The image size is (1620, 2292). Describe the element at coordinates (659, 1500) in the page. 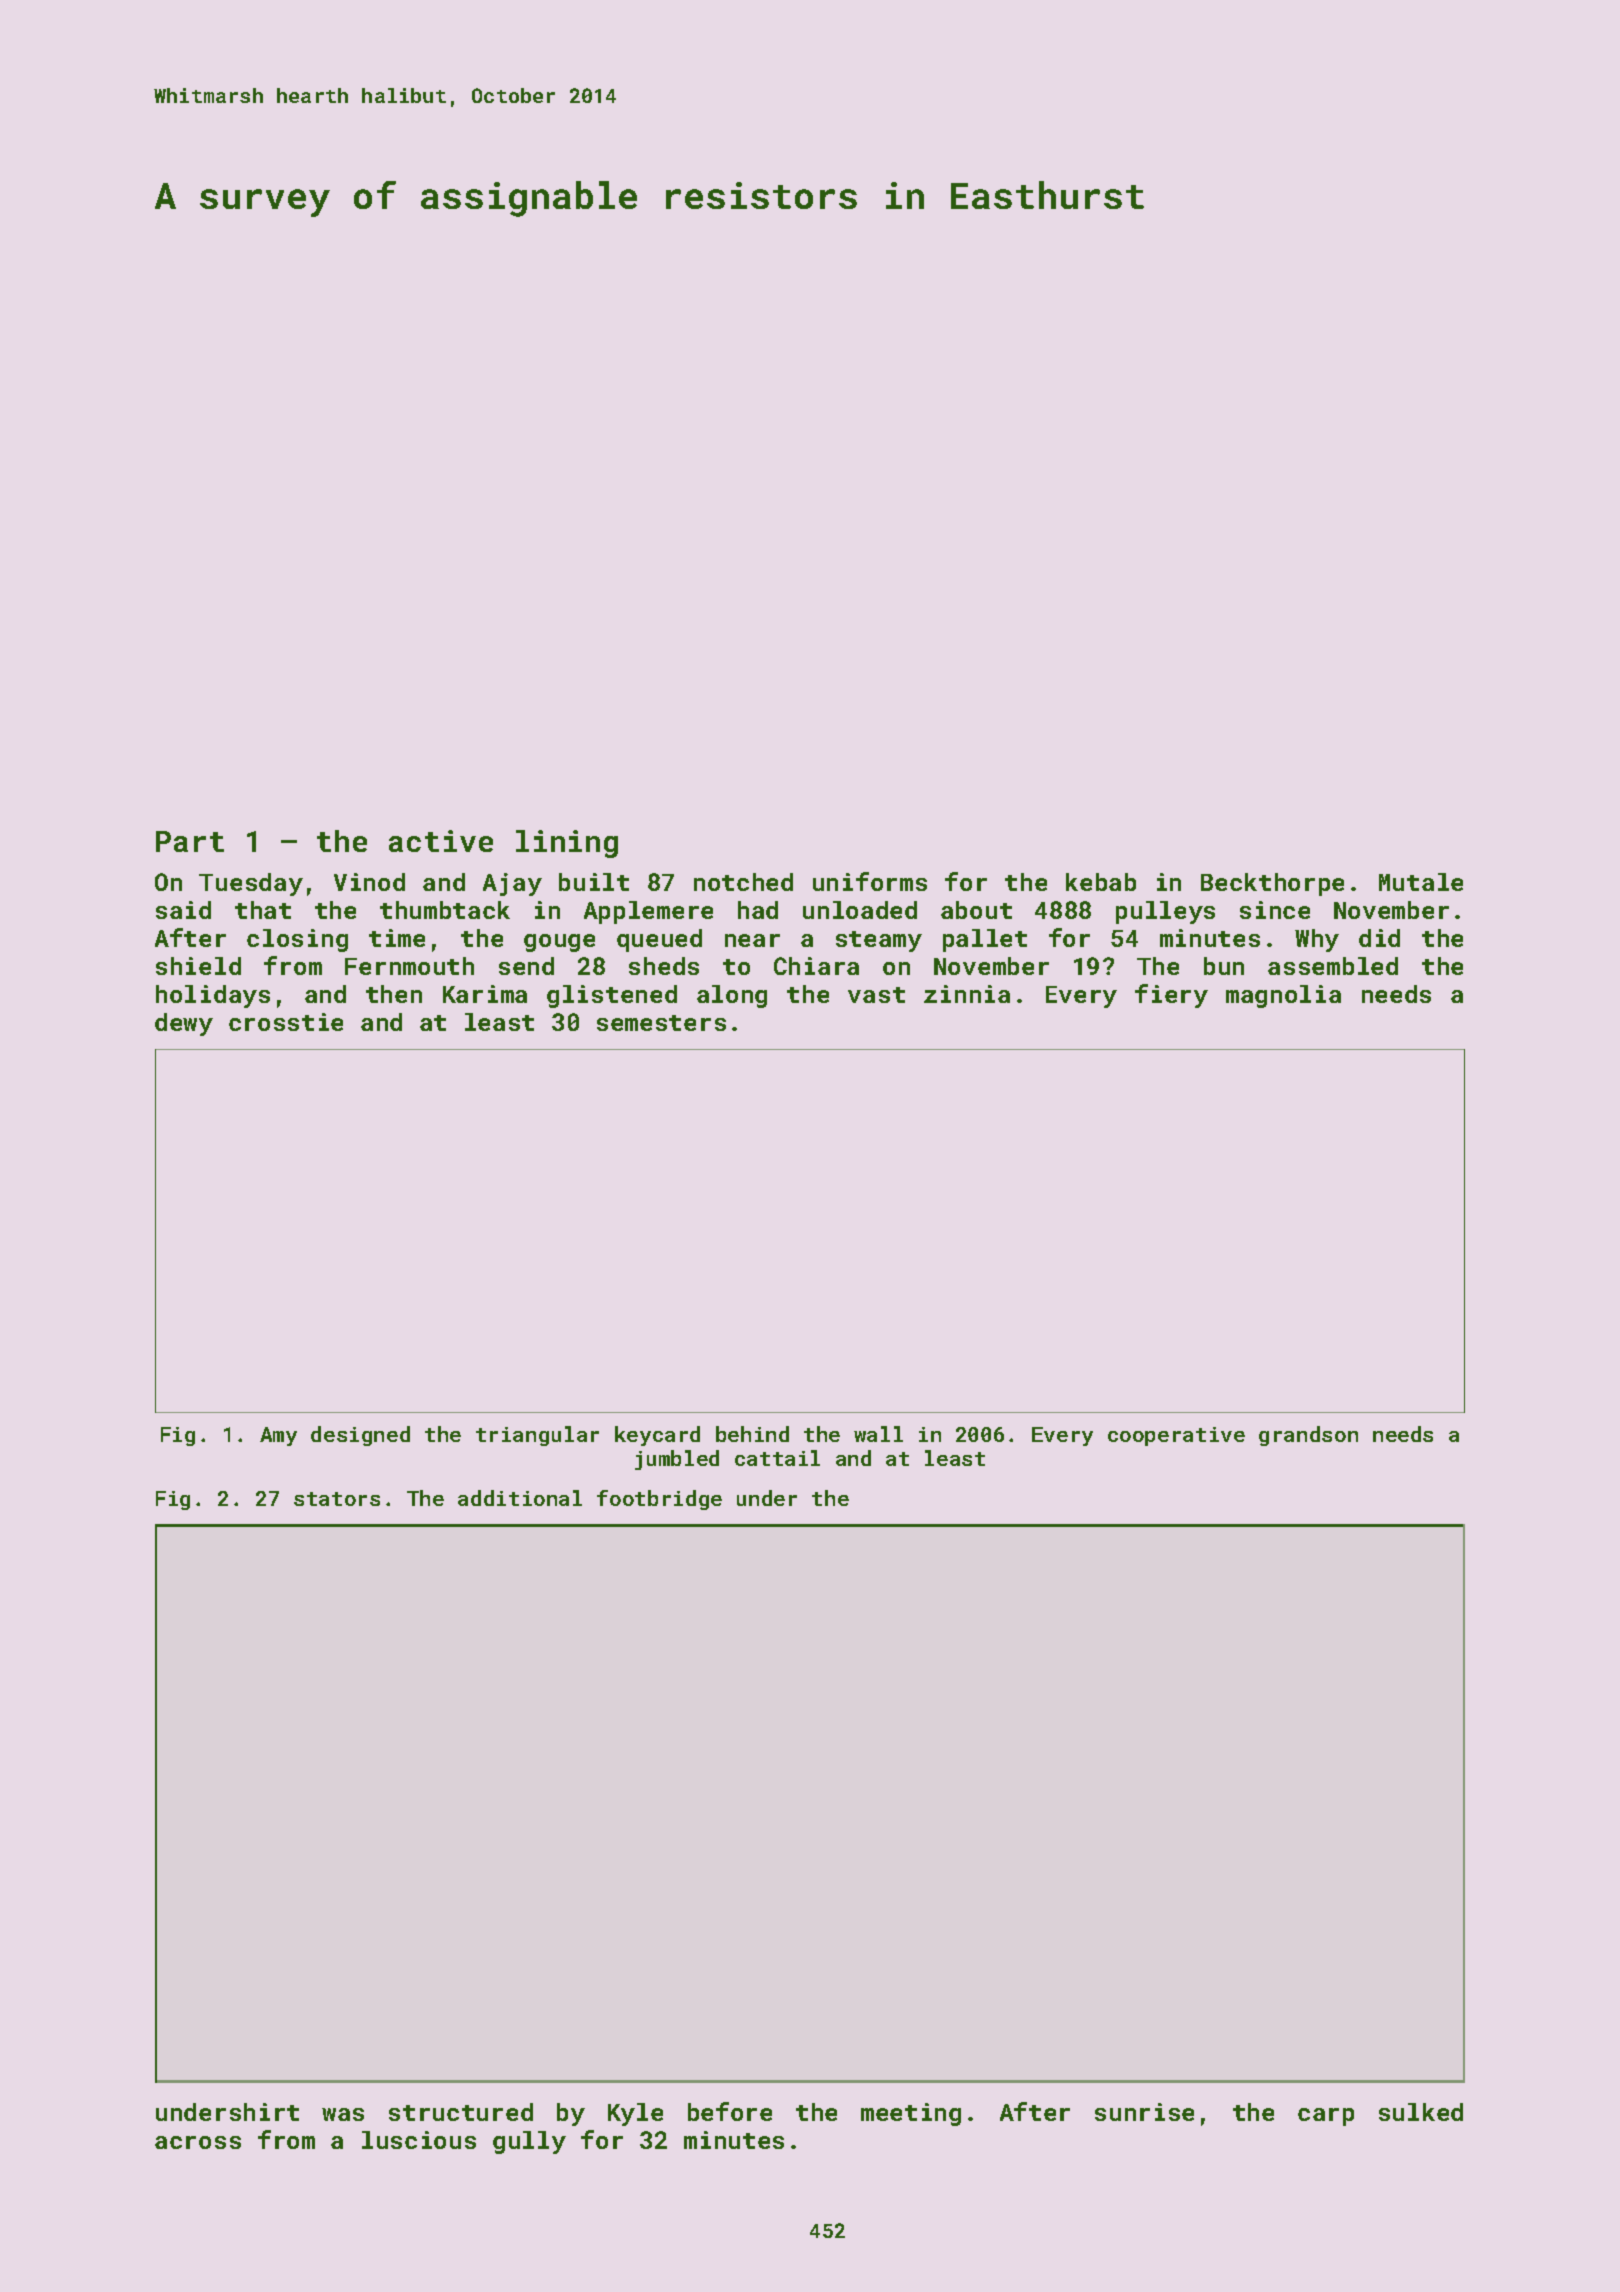

I see `footbridge` at that location.
